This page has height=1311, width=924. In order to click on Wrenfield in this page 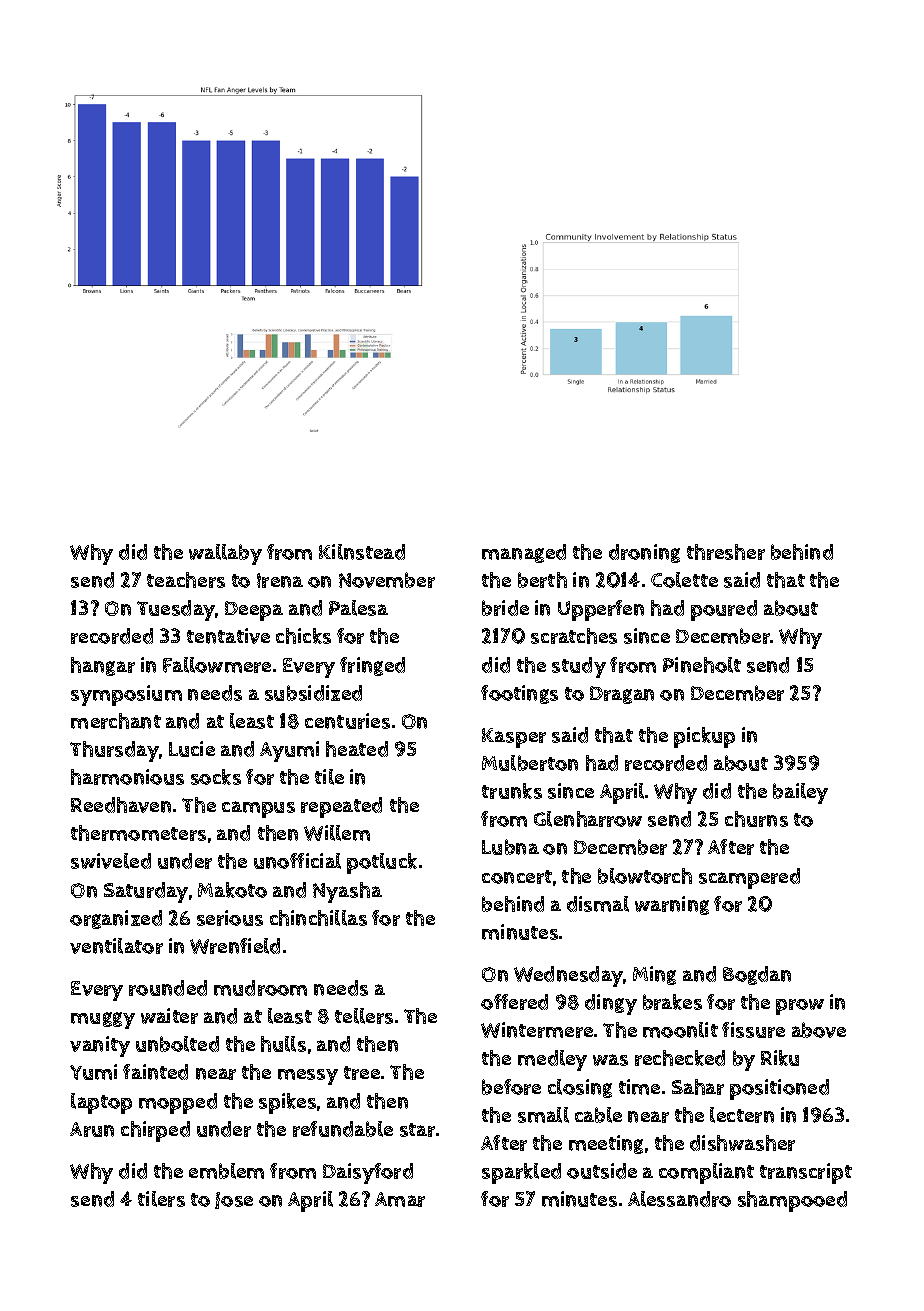, I will do `click(235, 946)`.
